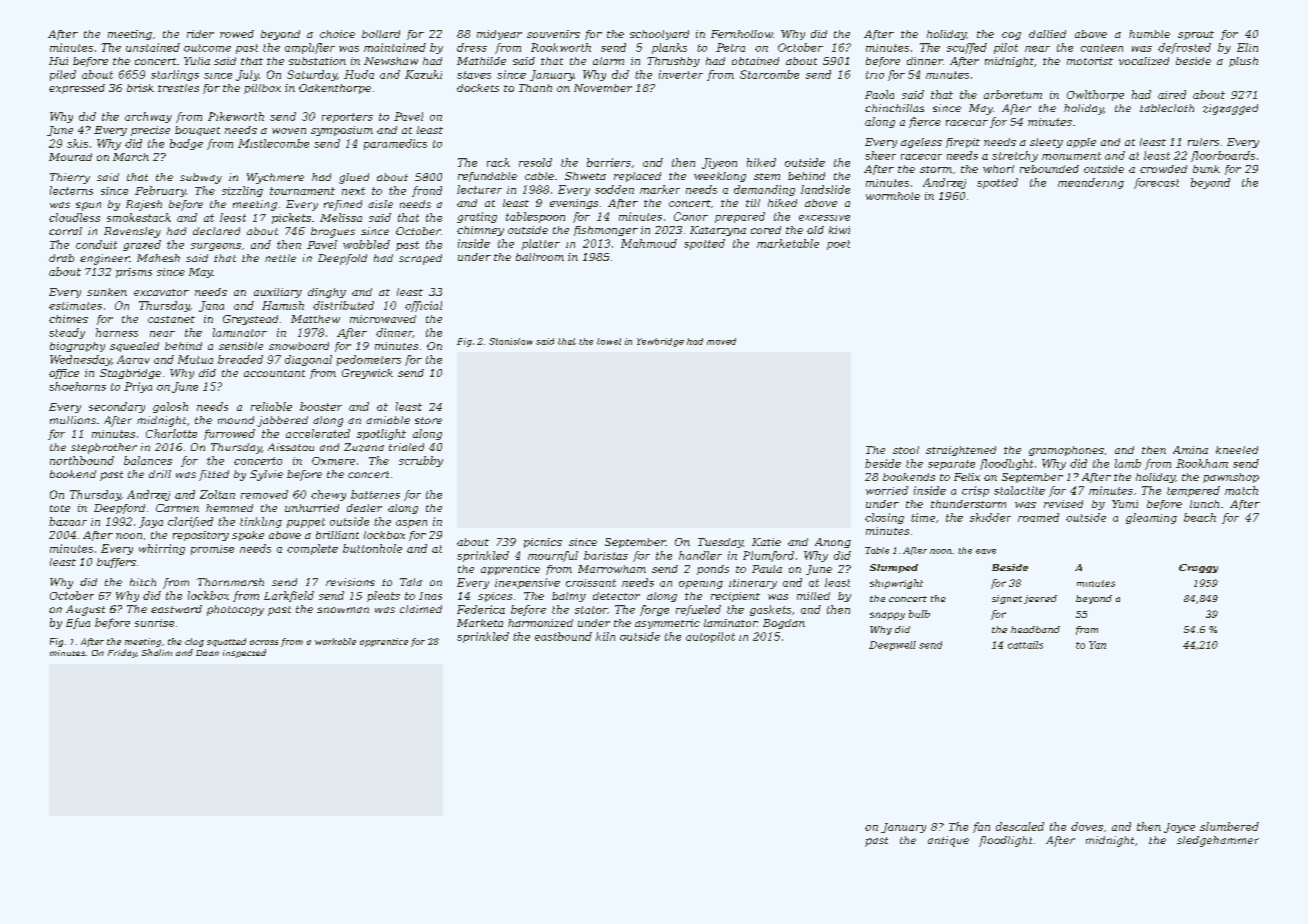 This document has height=924, width=1308. What do you see at coordinates (479, 189) in the document?
I see `lecturer` at bounding box center [479, 189].
